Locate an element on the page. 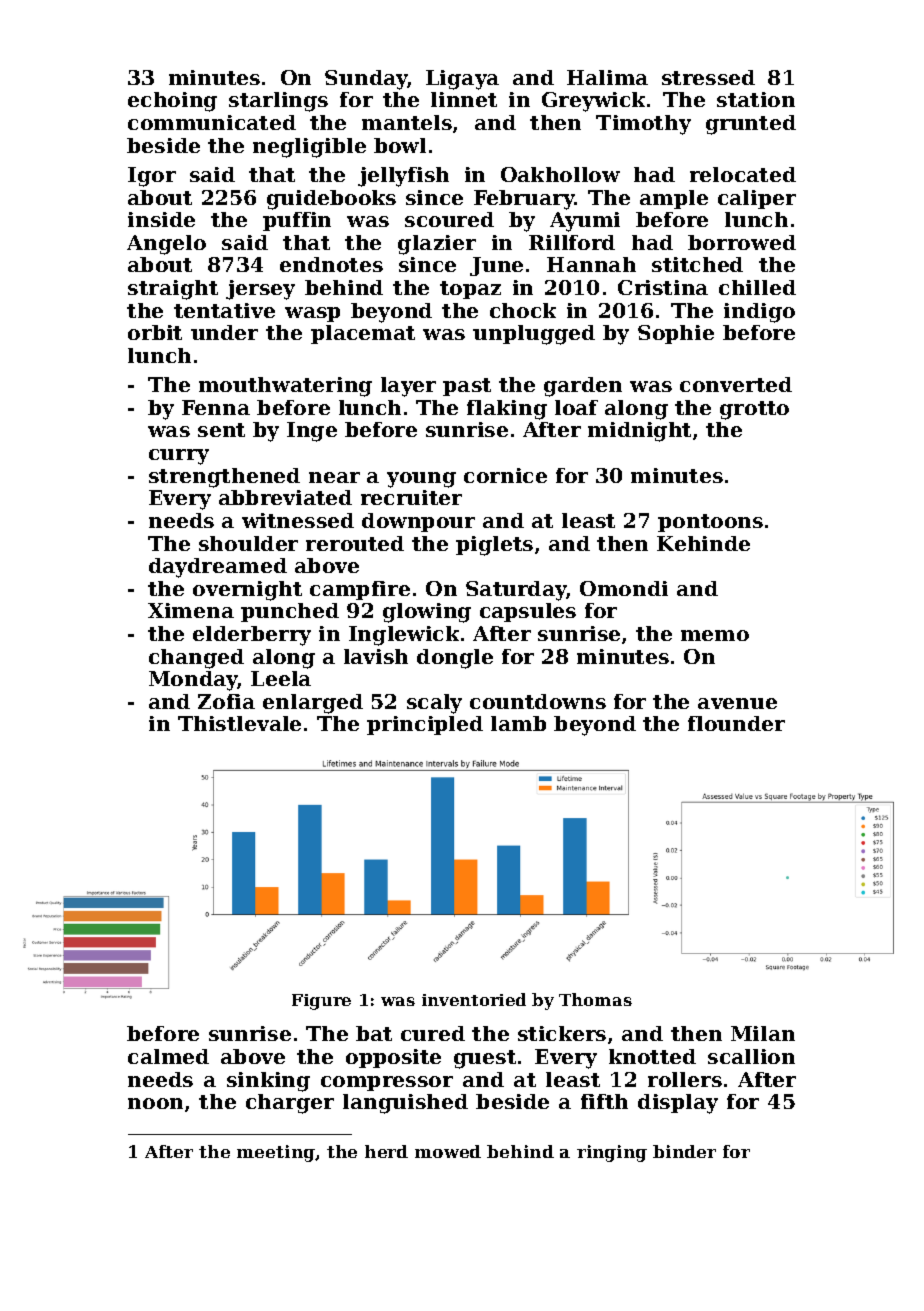  overnight is located at coordinates (247, 591).
